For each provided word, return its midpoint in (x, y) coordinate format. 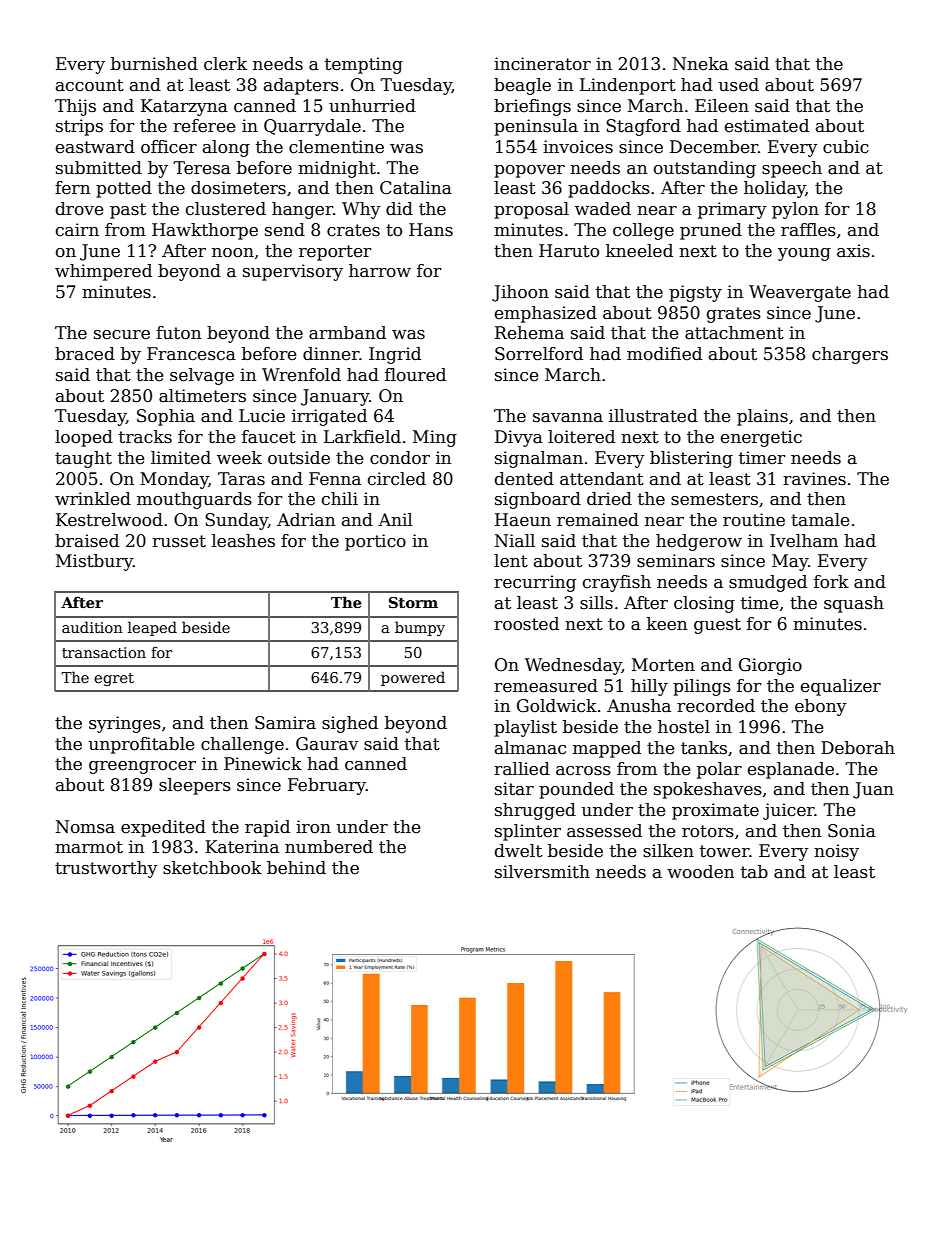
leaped (152, 628)
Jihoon (520, 293)
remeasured (546, 686)
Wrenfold (301, 375)
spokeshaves (708, 790)
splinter (528, 832)
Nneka (701, 64)
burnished (154, 64)
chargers (850, 355)
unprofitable (142, 745)
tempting (364, 65)
